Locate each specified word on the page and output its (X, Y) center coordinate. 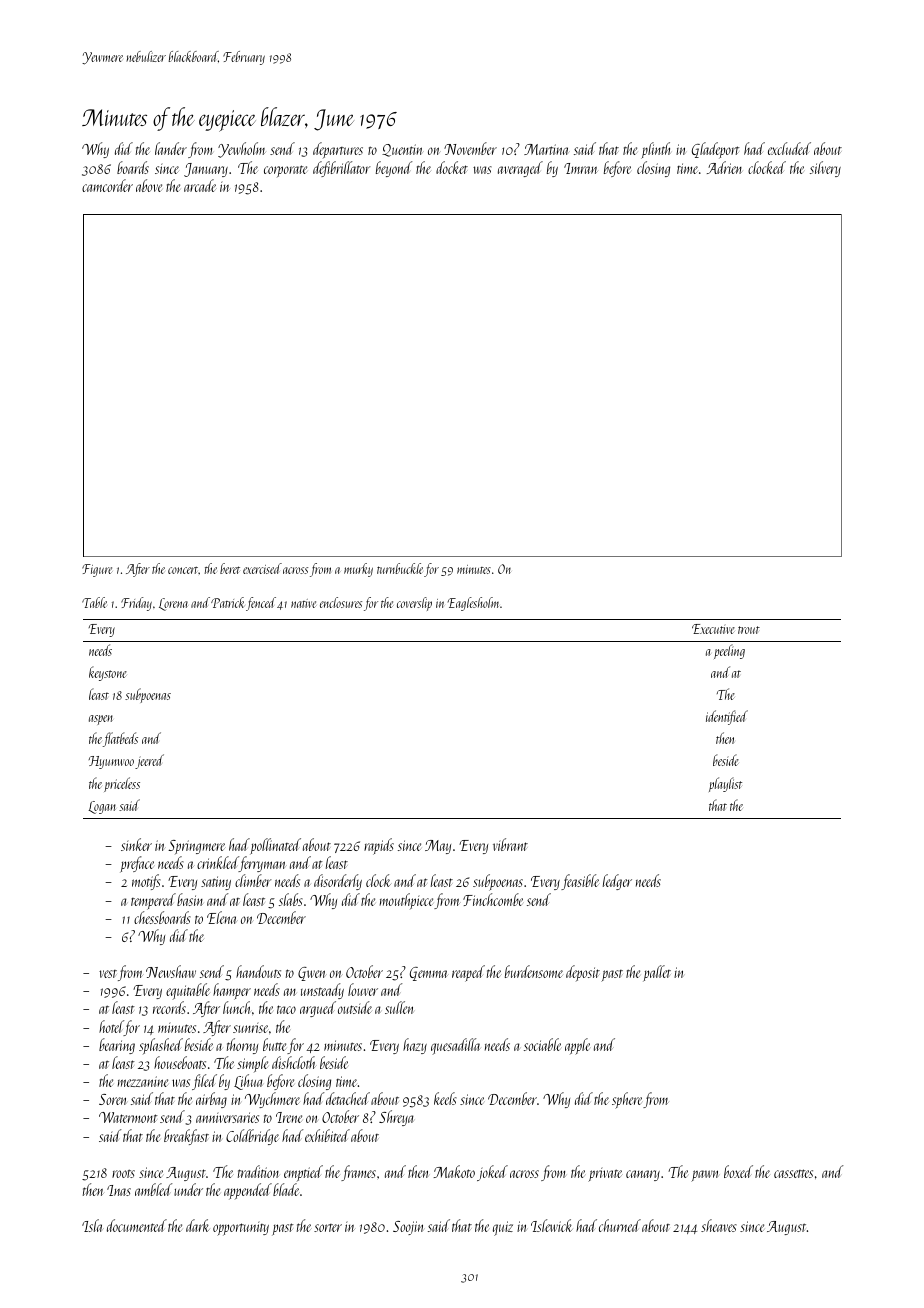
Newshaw (171, 971)
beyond (394, 169)
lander (171, 148)
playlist (725, 784)
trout (749, 630)
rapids (379, 846)
